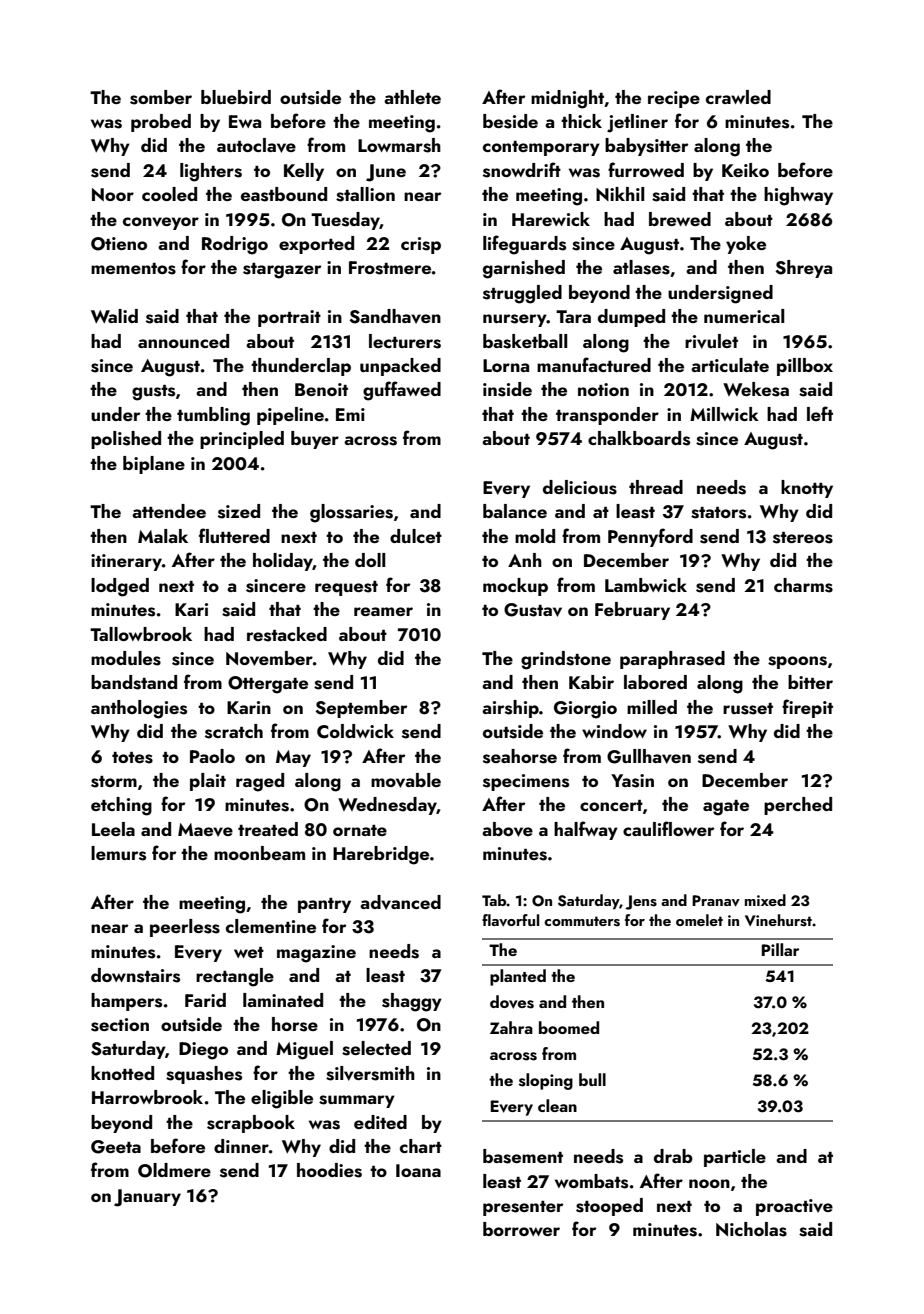 The width and height of the screenshot is (924, 1314). I want to click on pantry, so click(324, 905).
